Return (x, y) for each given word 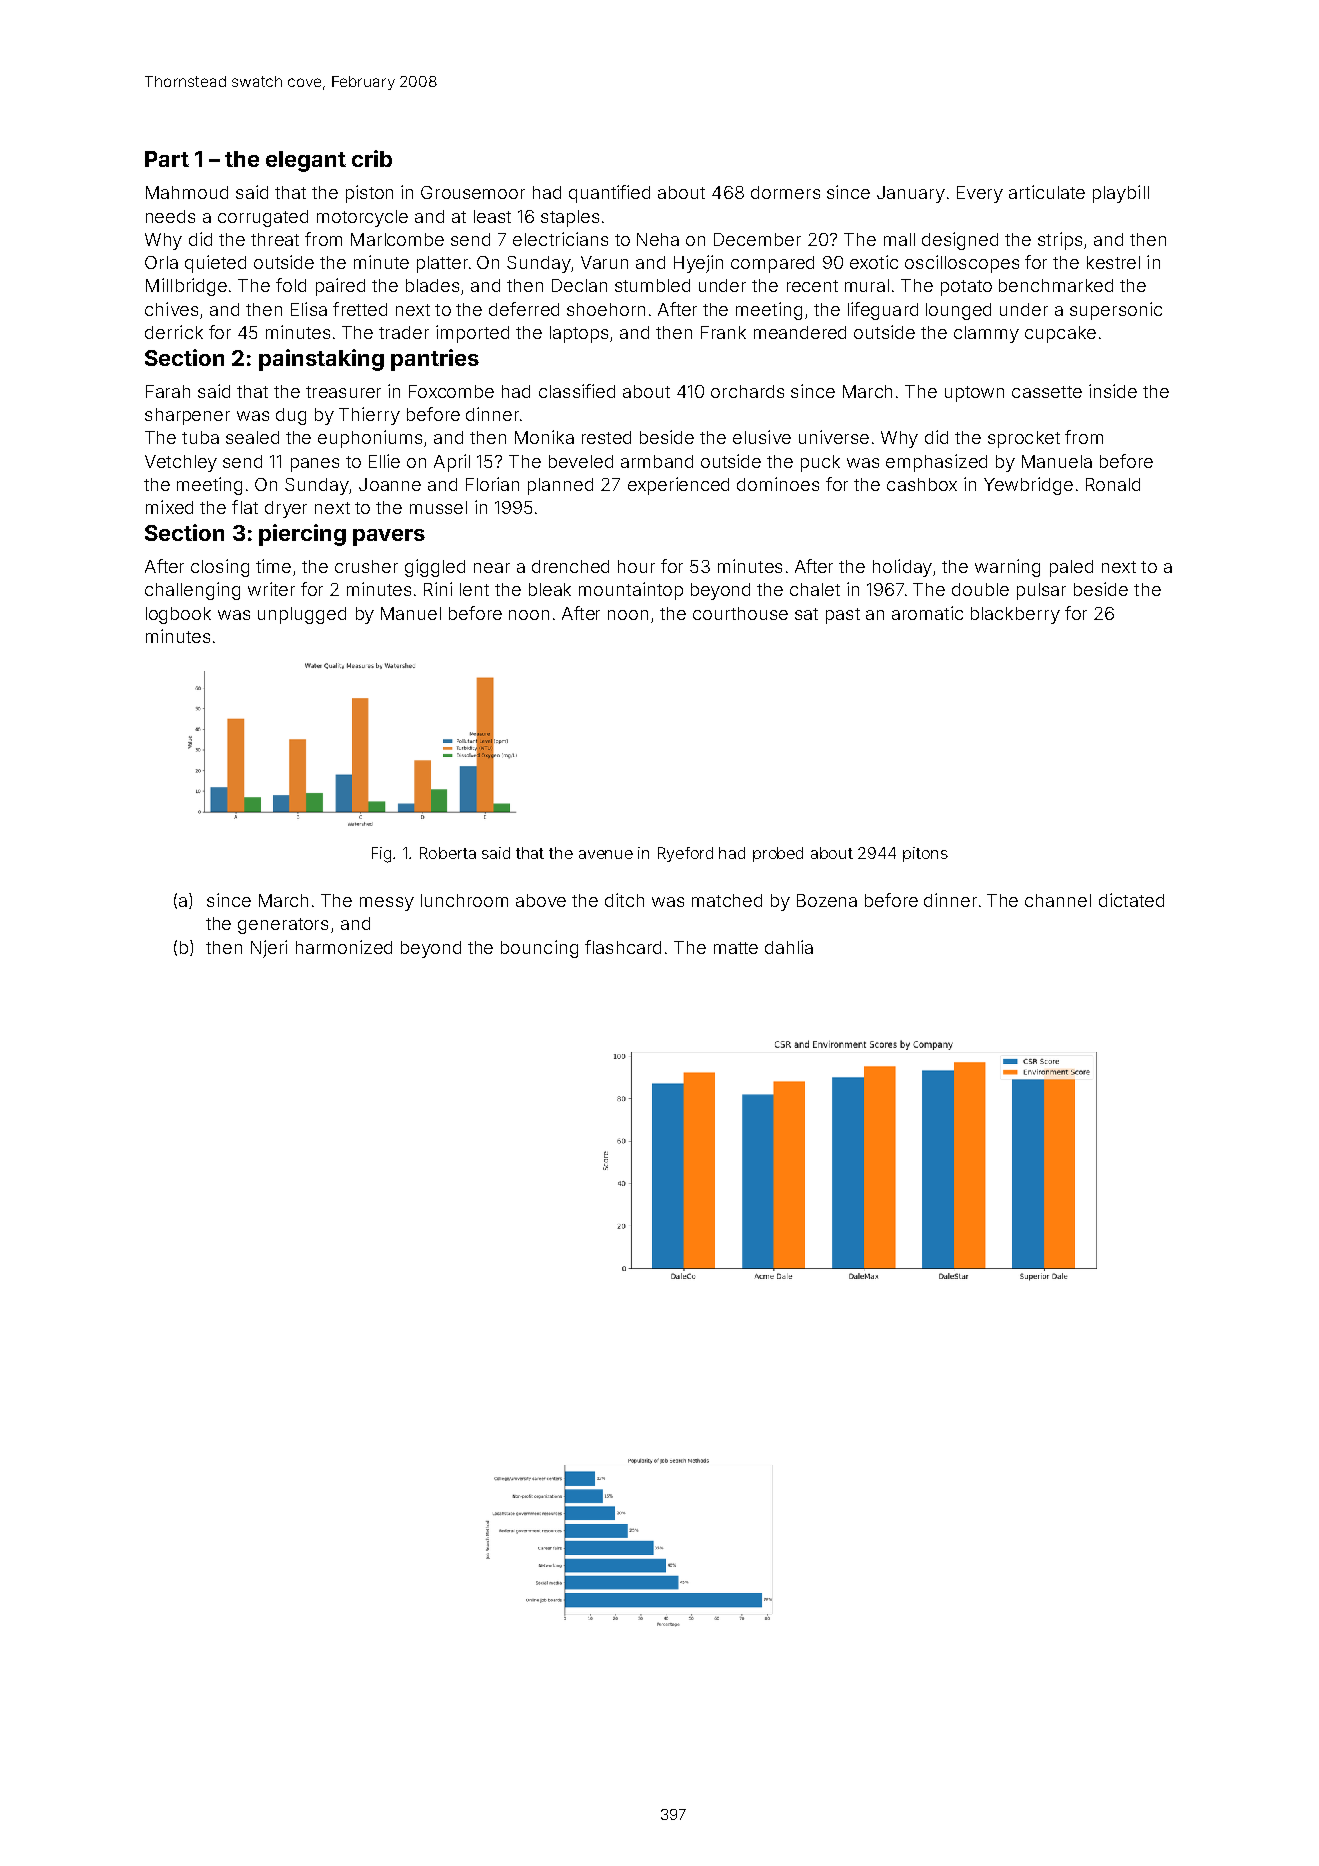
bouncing (539, 949)
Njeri (269, 949)
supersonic (1116, 311)
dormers (785, 192)
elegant (306, 161)
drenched (570, 566)
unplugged (302, 615)
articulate (1047, 192)
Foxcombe (451, 391)
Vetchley (181, 463)
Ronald (1113, 484)
